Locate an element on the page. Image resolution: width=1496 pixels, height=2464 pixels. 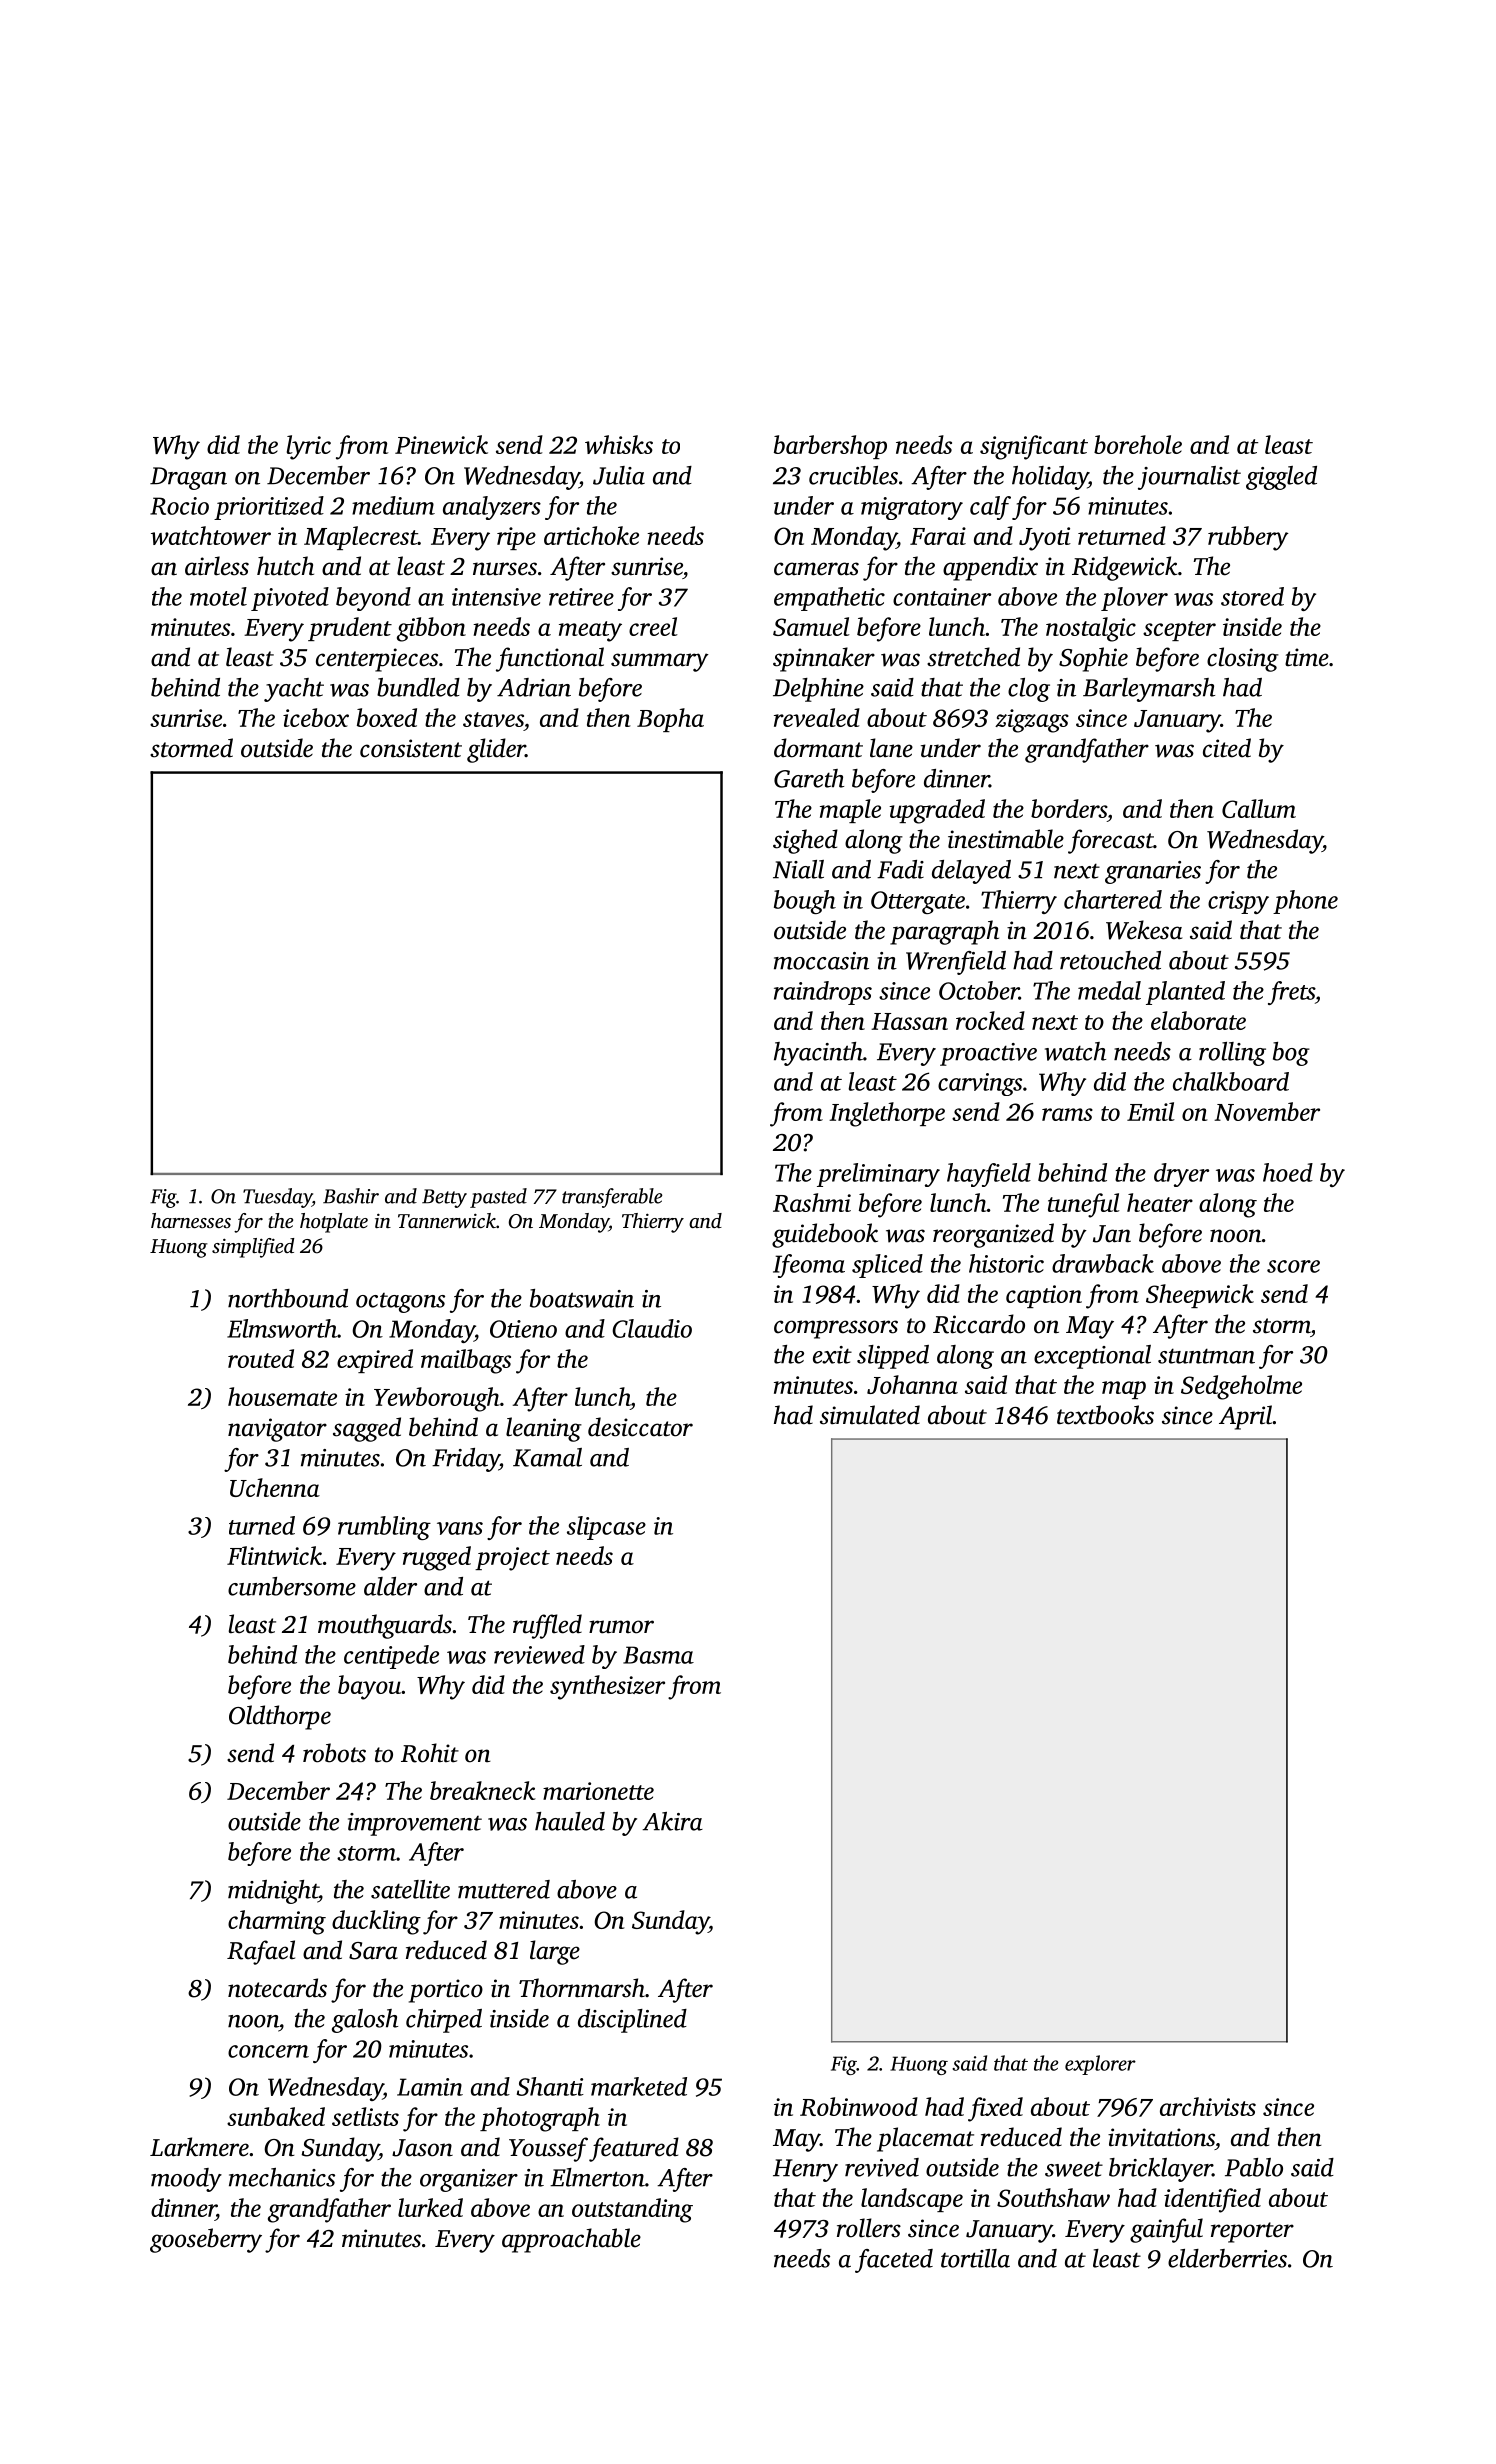
whisks is located at coordinates (619, 444).
